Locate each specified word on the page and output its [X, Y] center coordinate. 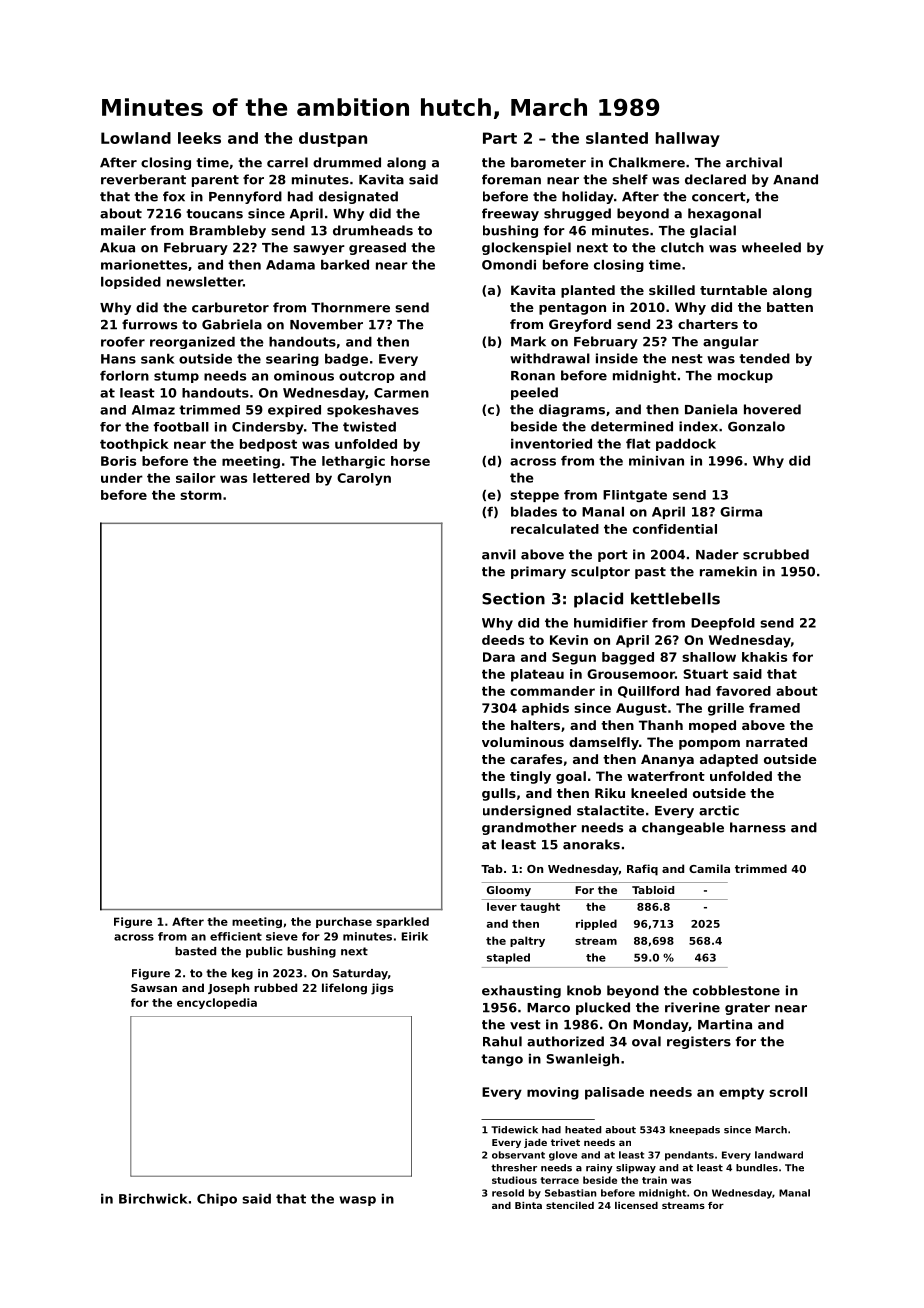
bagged [628, 658]
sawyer [319, 250]
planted [588, 291]
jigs [382, 989]
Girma [741, 512]
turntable [733, 290]
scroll [788, 1092]
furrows [149, 324]
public [264, 952]
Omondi [509, 265]
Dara [499, 657]
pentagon [572, 309]
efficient [236, 936]
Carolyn [364, 479]
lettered [281, 478]
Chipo [217, 1200]
